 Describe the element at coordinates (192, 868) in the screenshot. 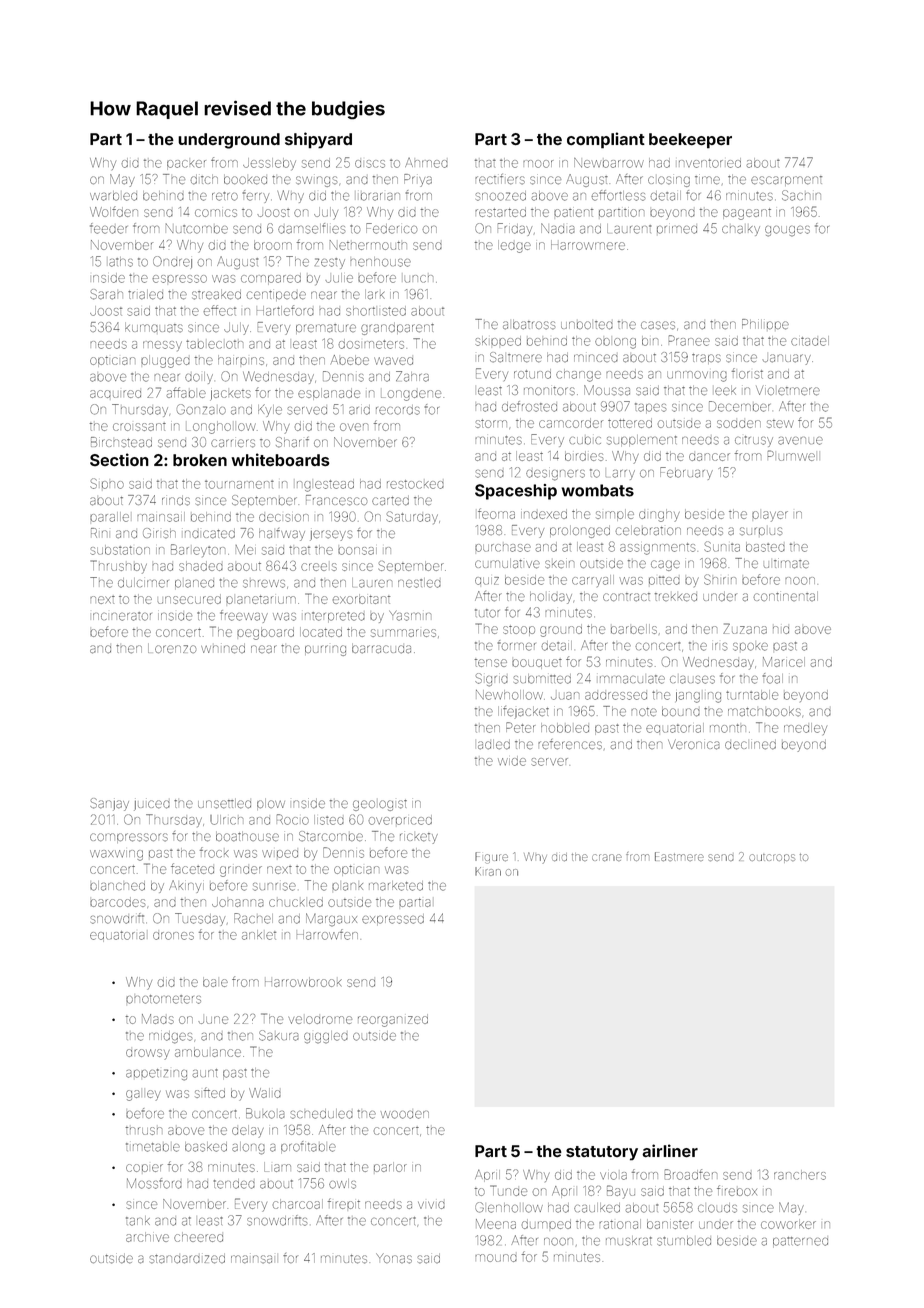

I see `faceted` at that location.
